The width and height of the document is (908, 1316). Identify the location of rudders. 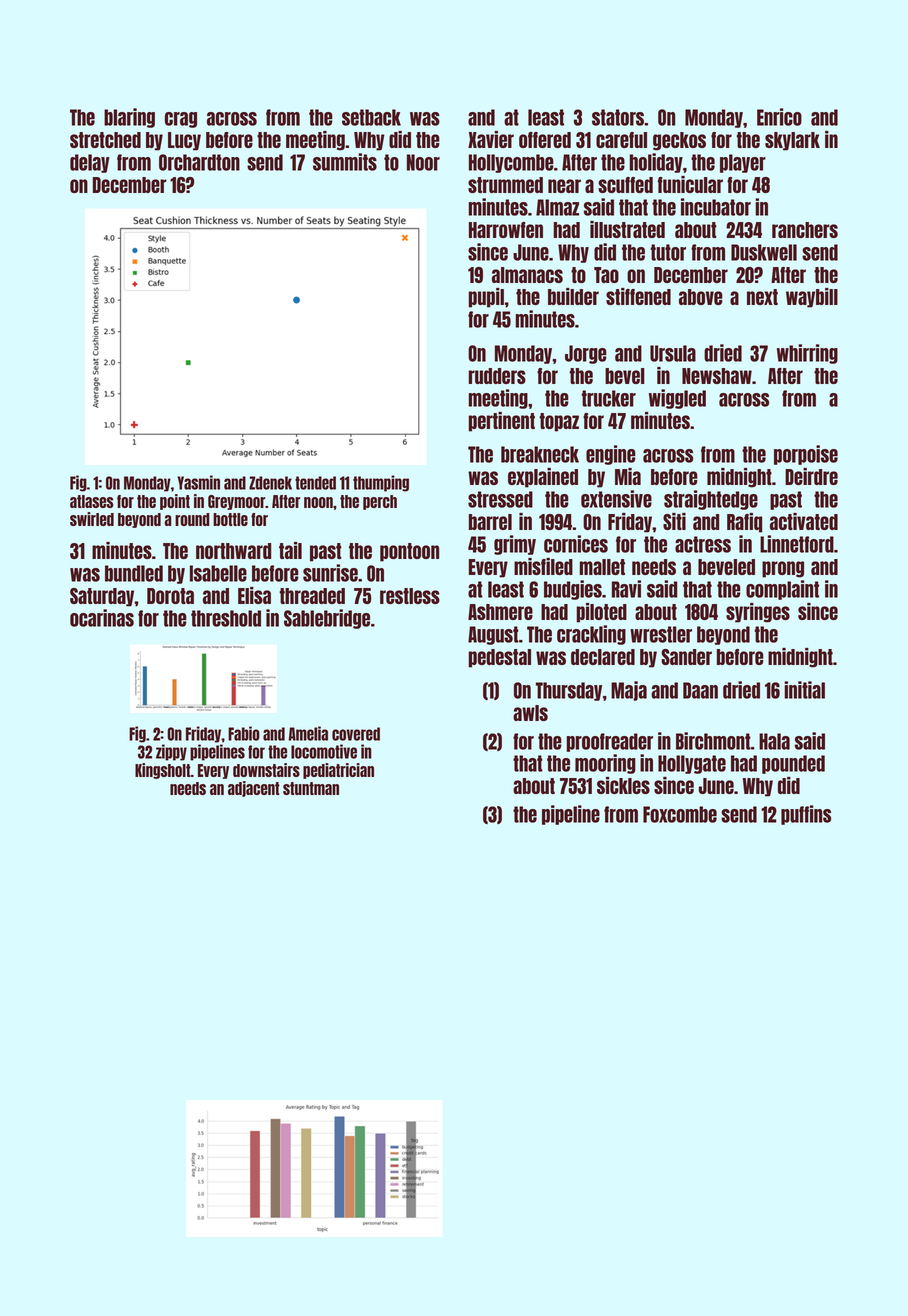
(497, 376).
